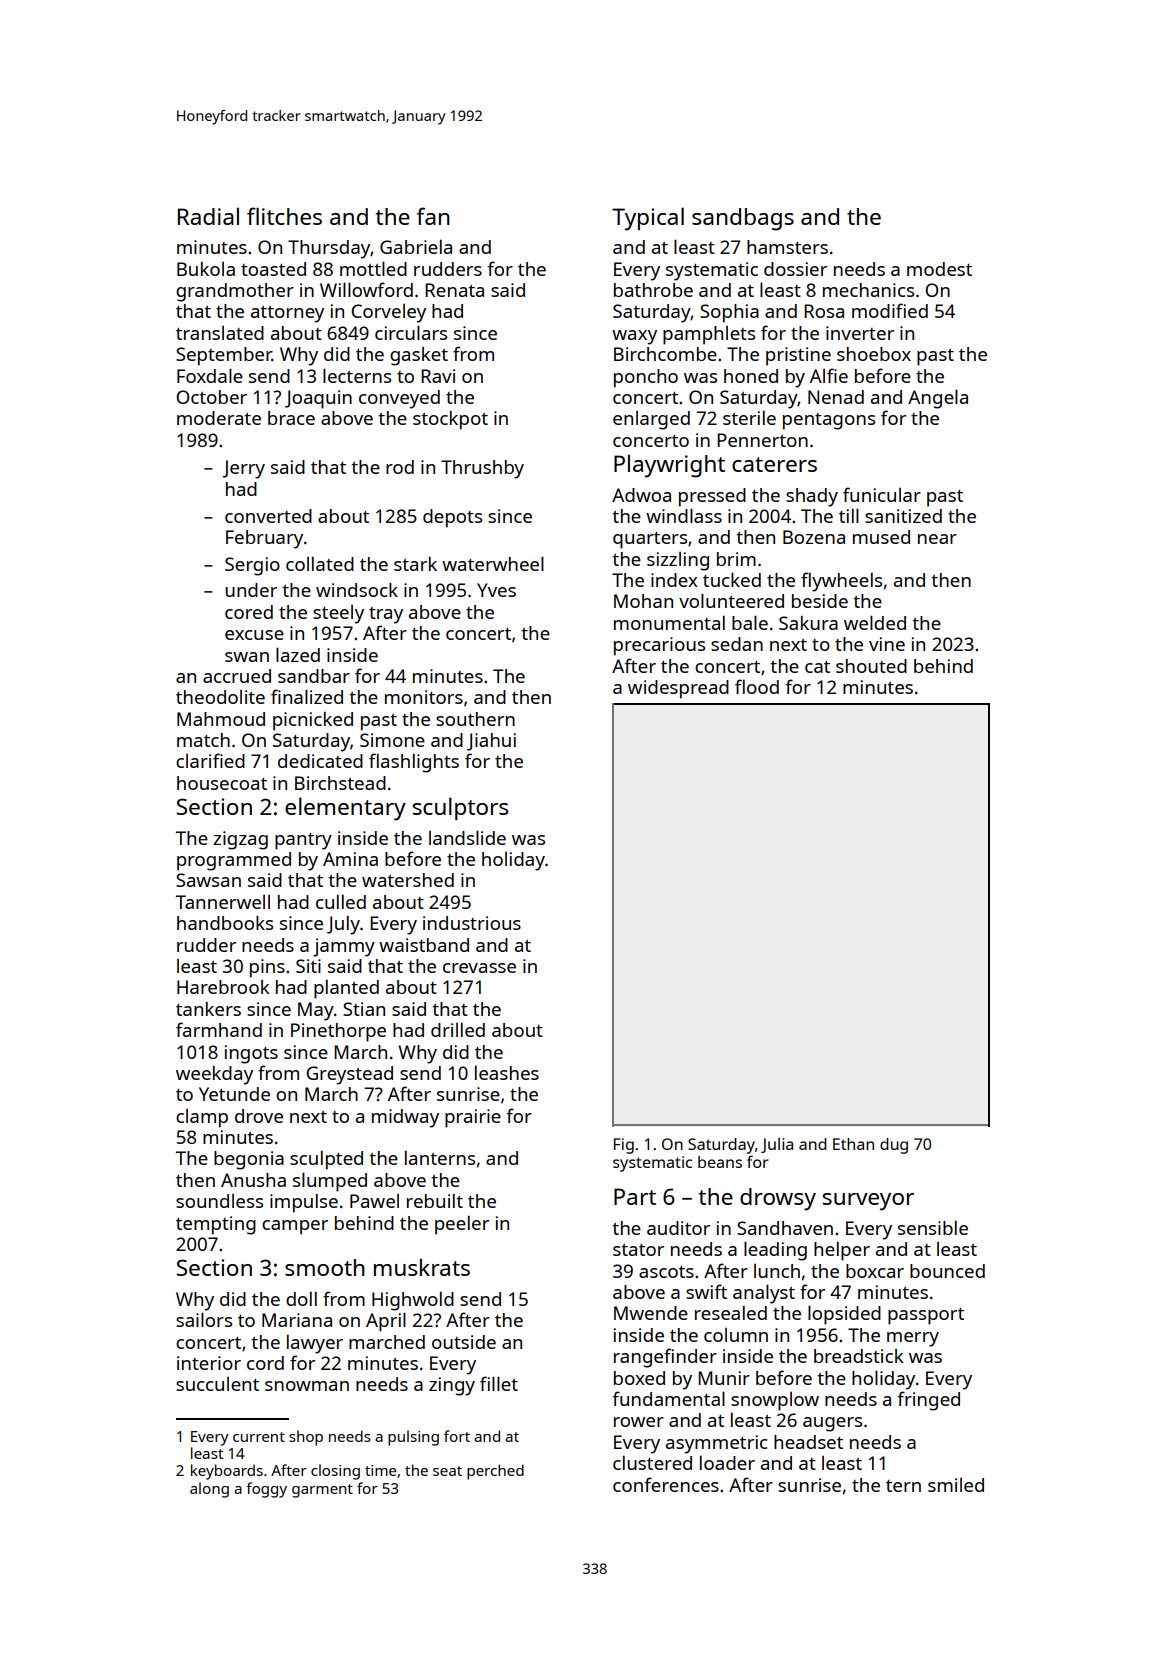  I want to click on along, so click(209, 1490).
